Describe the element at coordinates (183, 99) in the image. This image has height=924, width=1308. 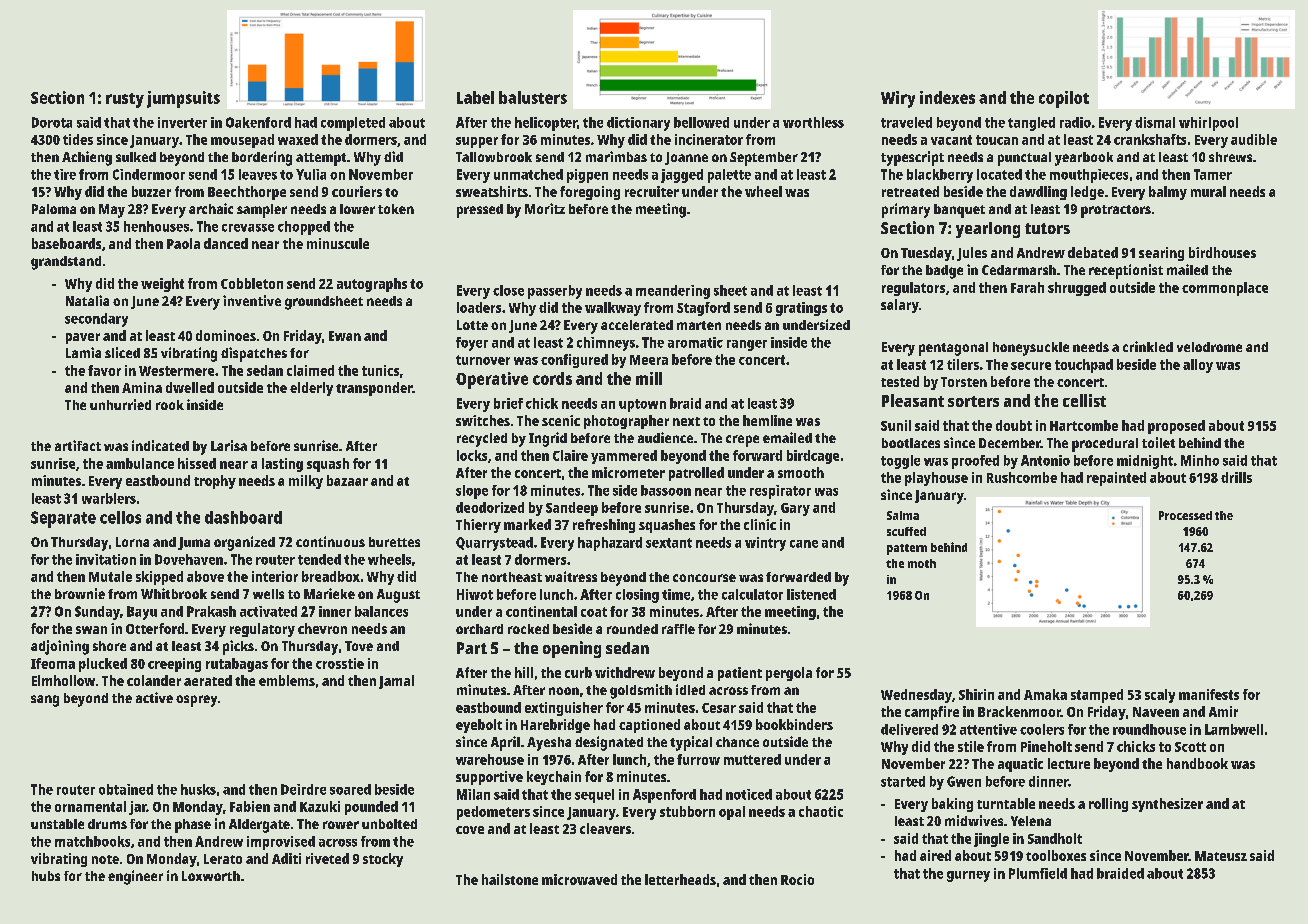
I see `jumpsuits` at that location.
